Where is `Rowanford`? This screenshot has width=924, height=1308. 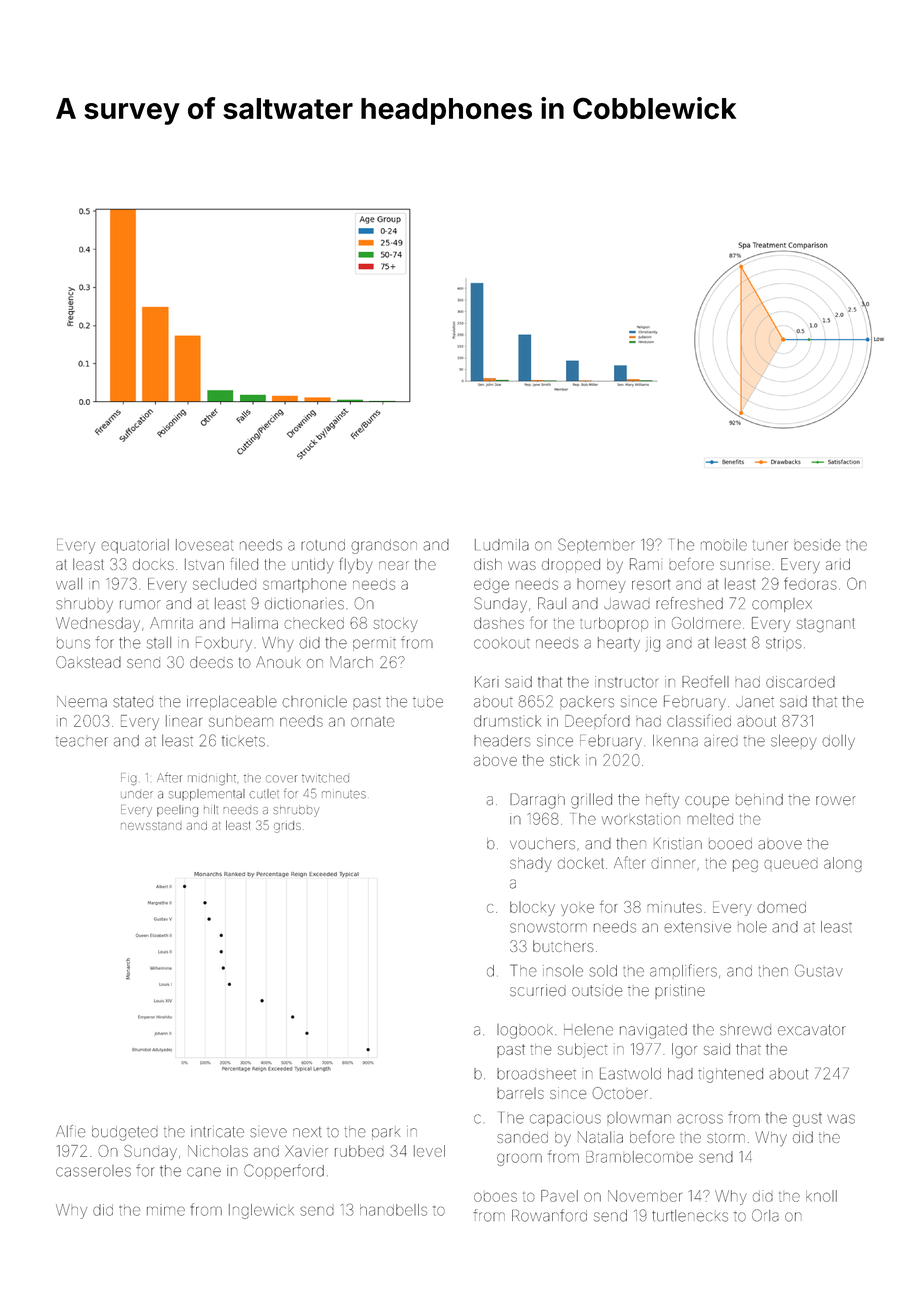
Rowanford is located at coordinates (549, 1215).
